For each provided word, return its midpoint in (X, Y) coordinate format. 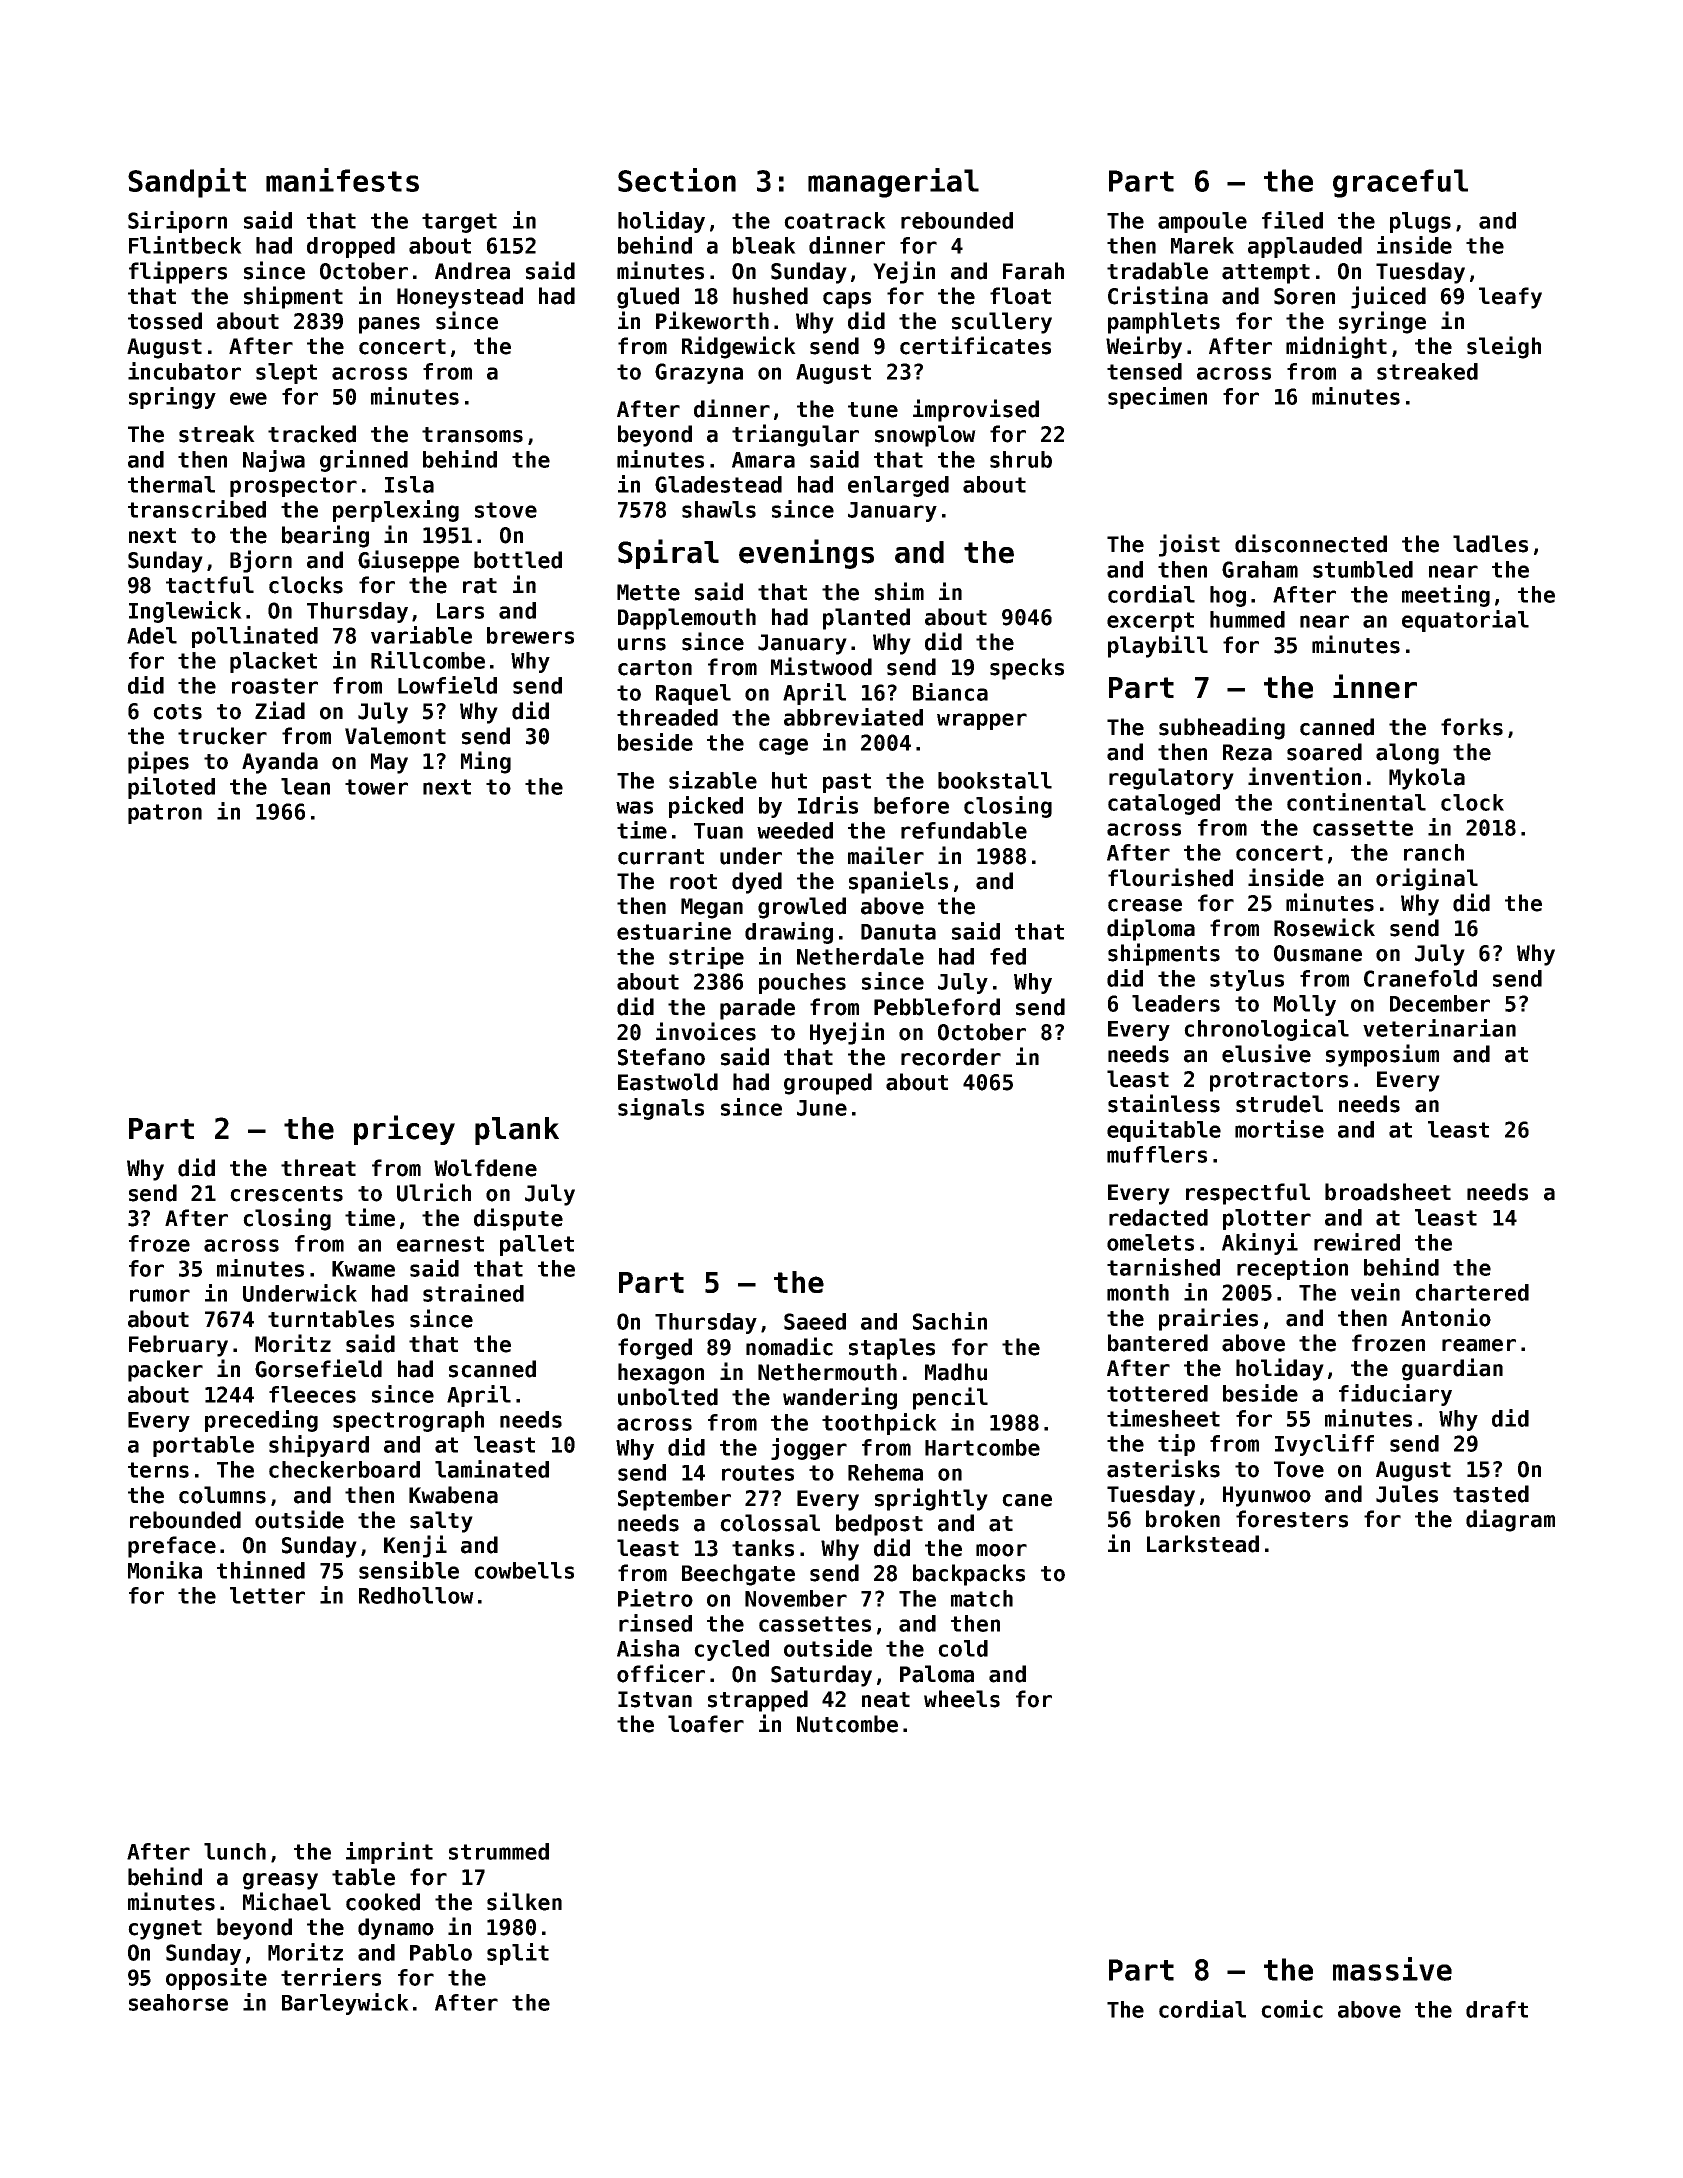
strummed (499, 1851)
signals (661, 1109)
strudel (1279, 1104)
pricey (404, 1130)
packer (165, 1371)
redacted (1158, 1217)
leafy (1510, 298)
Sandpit (187, 183)
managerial (893, 183)
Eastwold (668, 1082)
